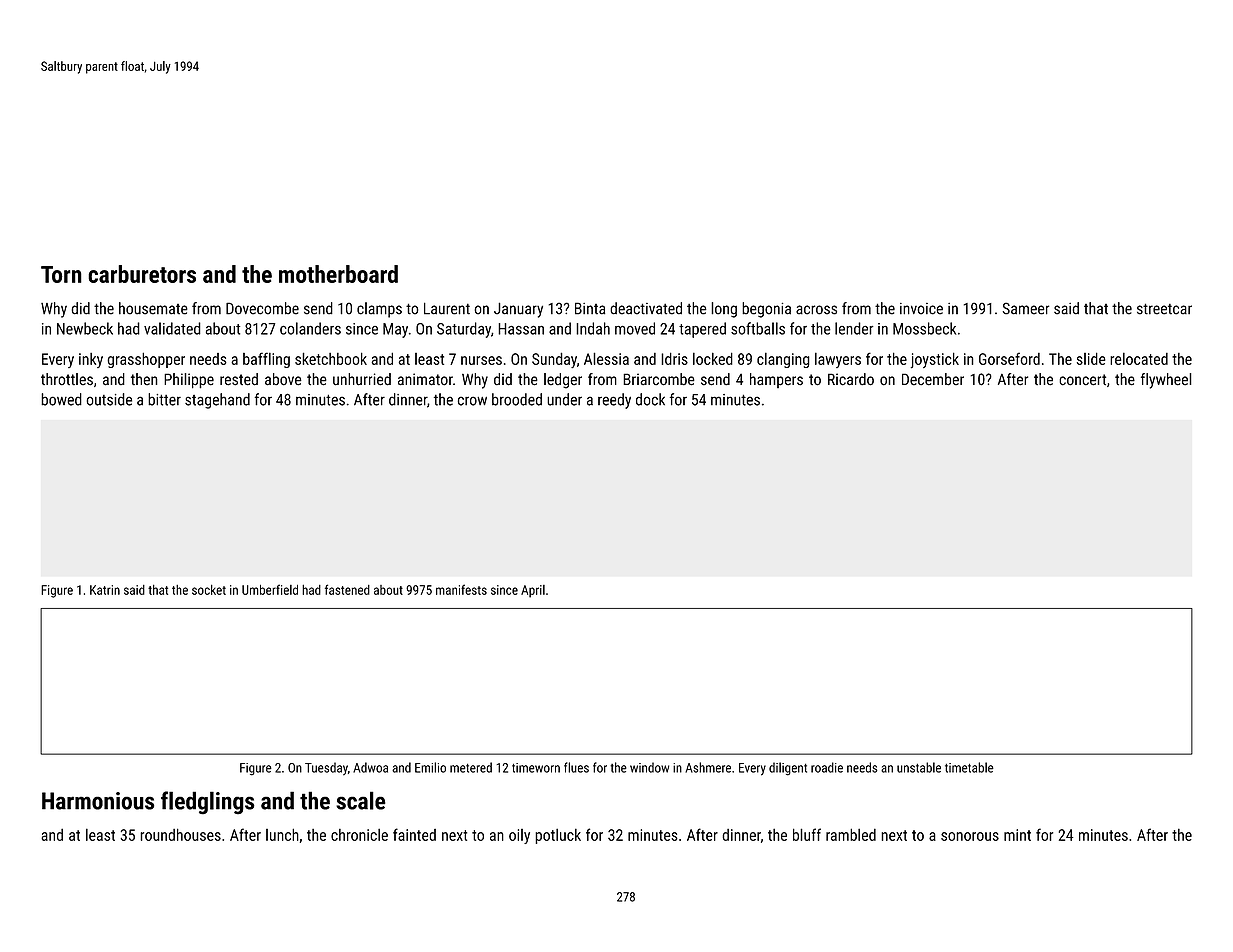 Image resolution: width=1233 pixels, height=952 pixels. Describe the element at coordinates (614, 401) in the screenshot. I see `reedy` at that location.
